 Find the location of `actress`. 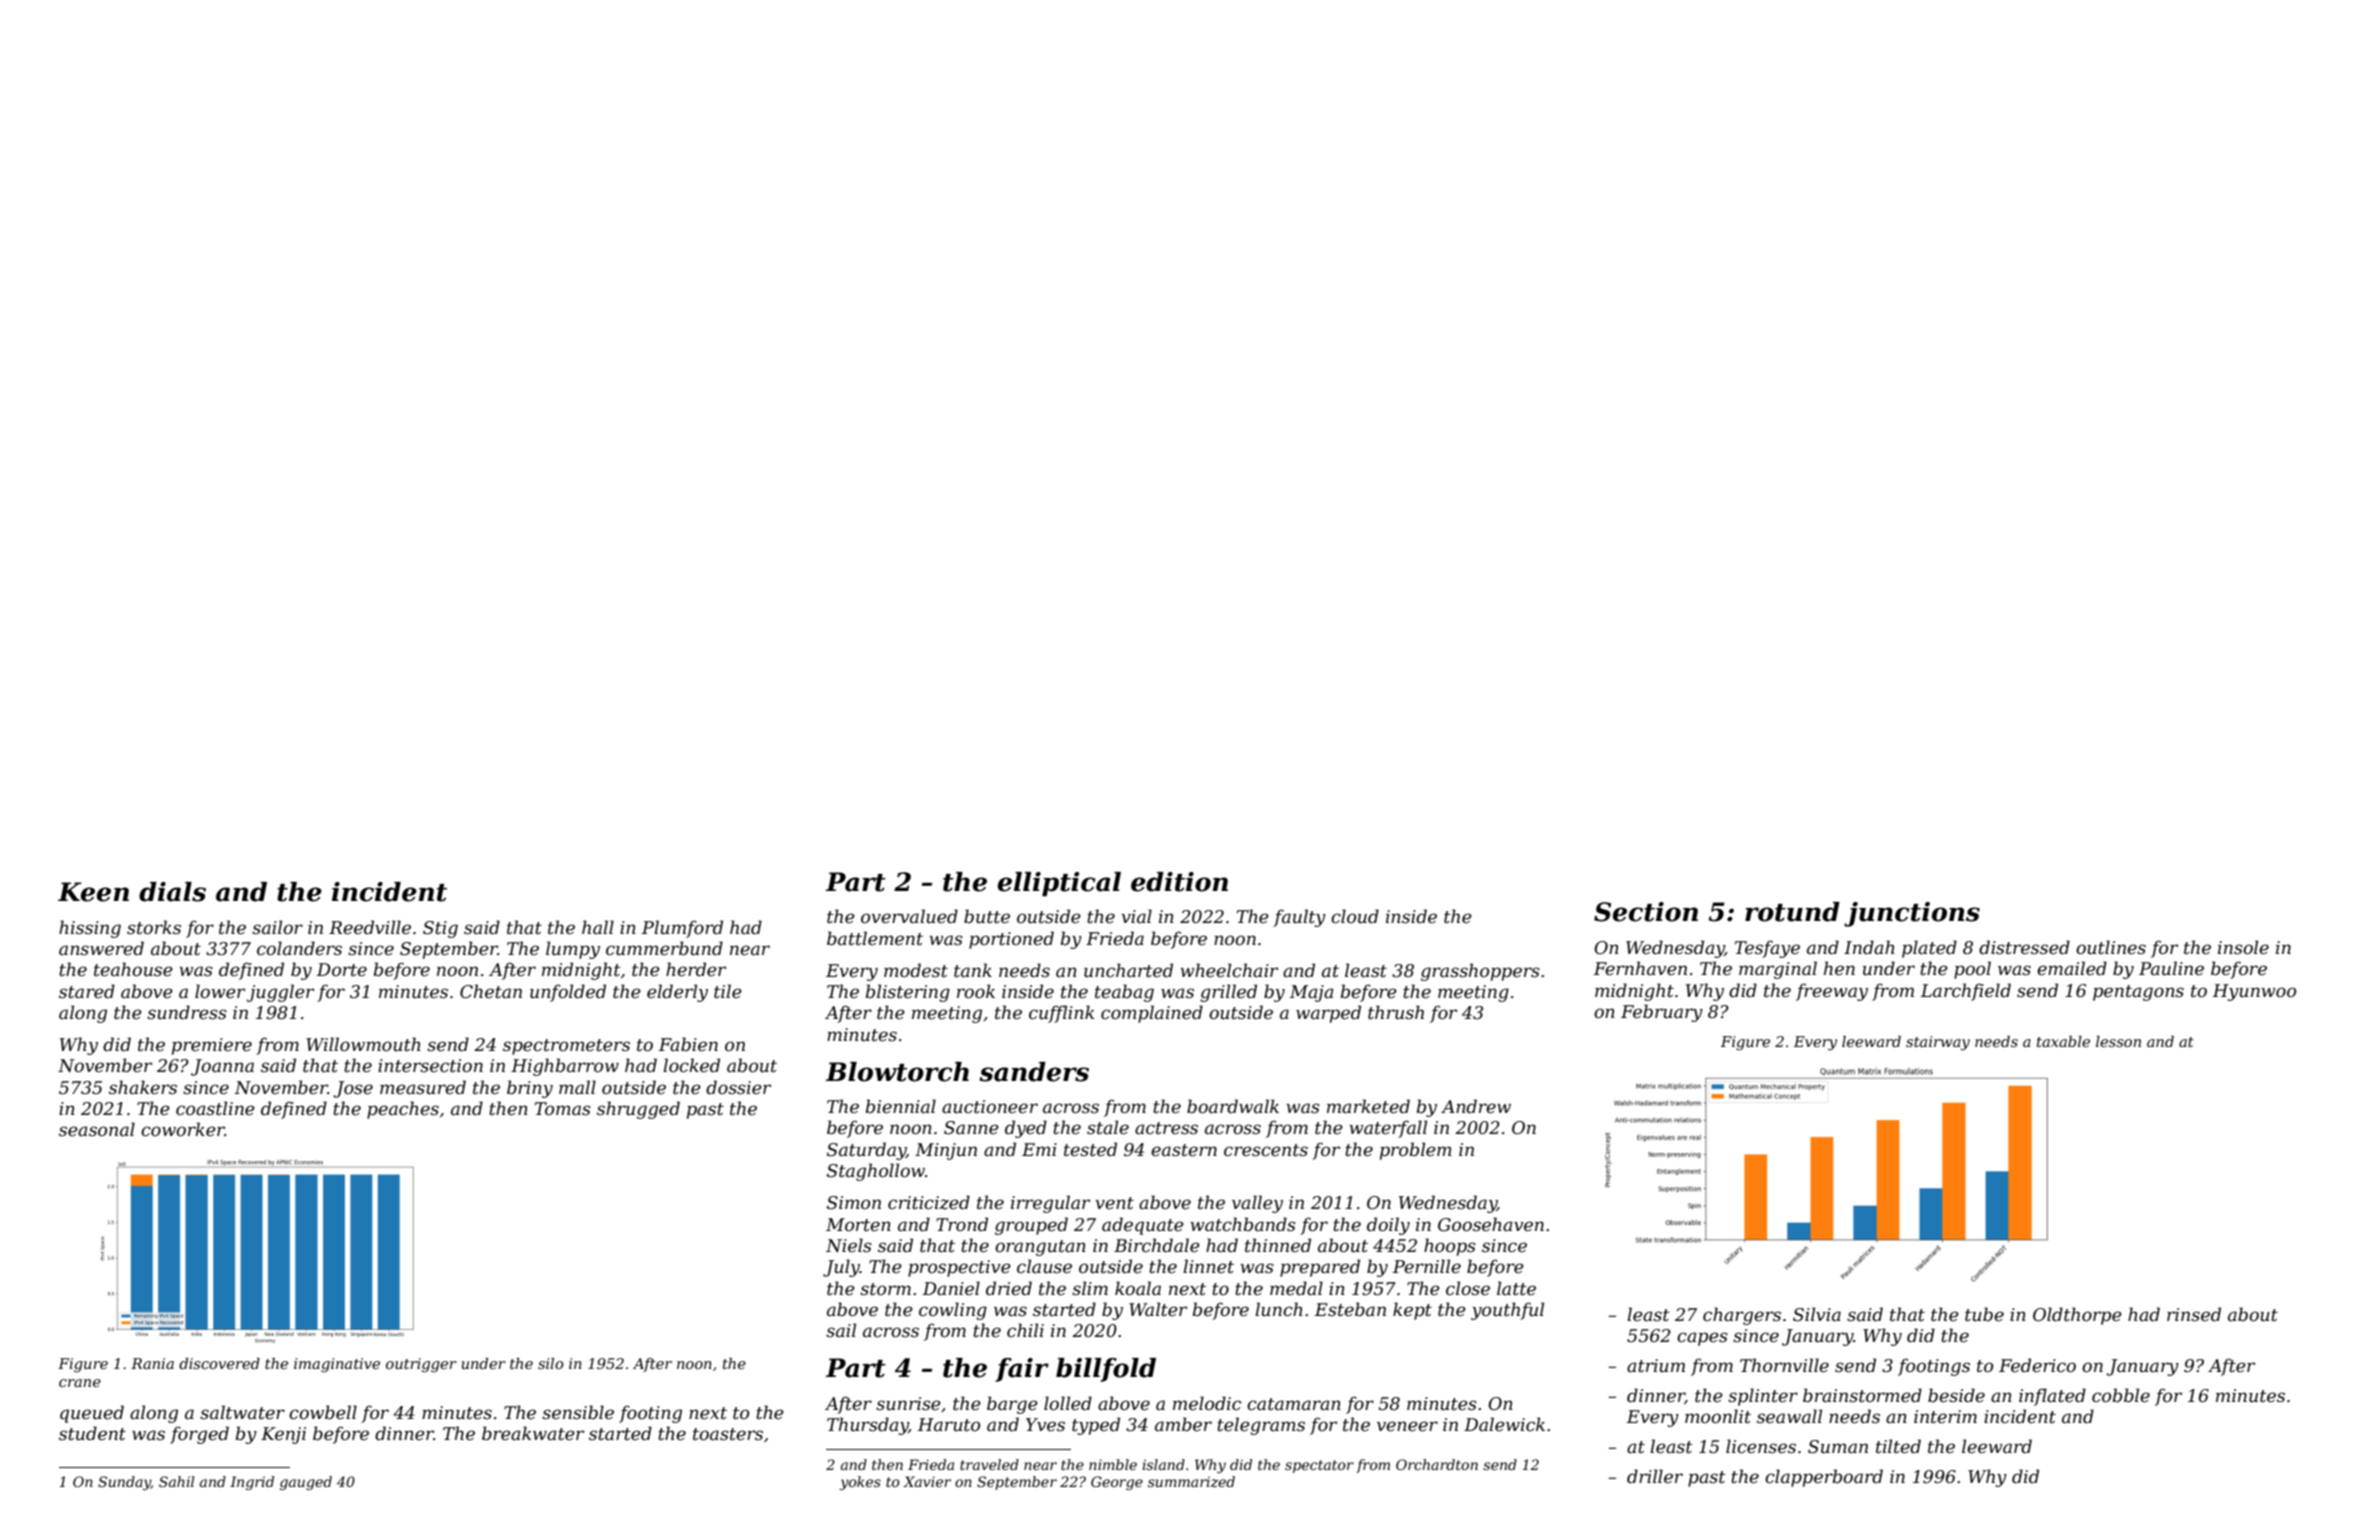

actress is located at coordinates (1166, 1128).
